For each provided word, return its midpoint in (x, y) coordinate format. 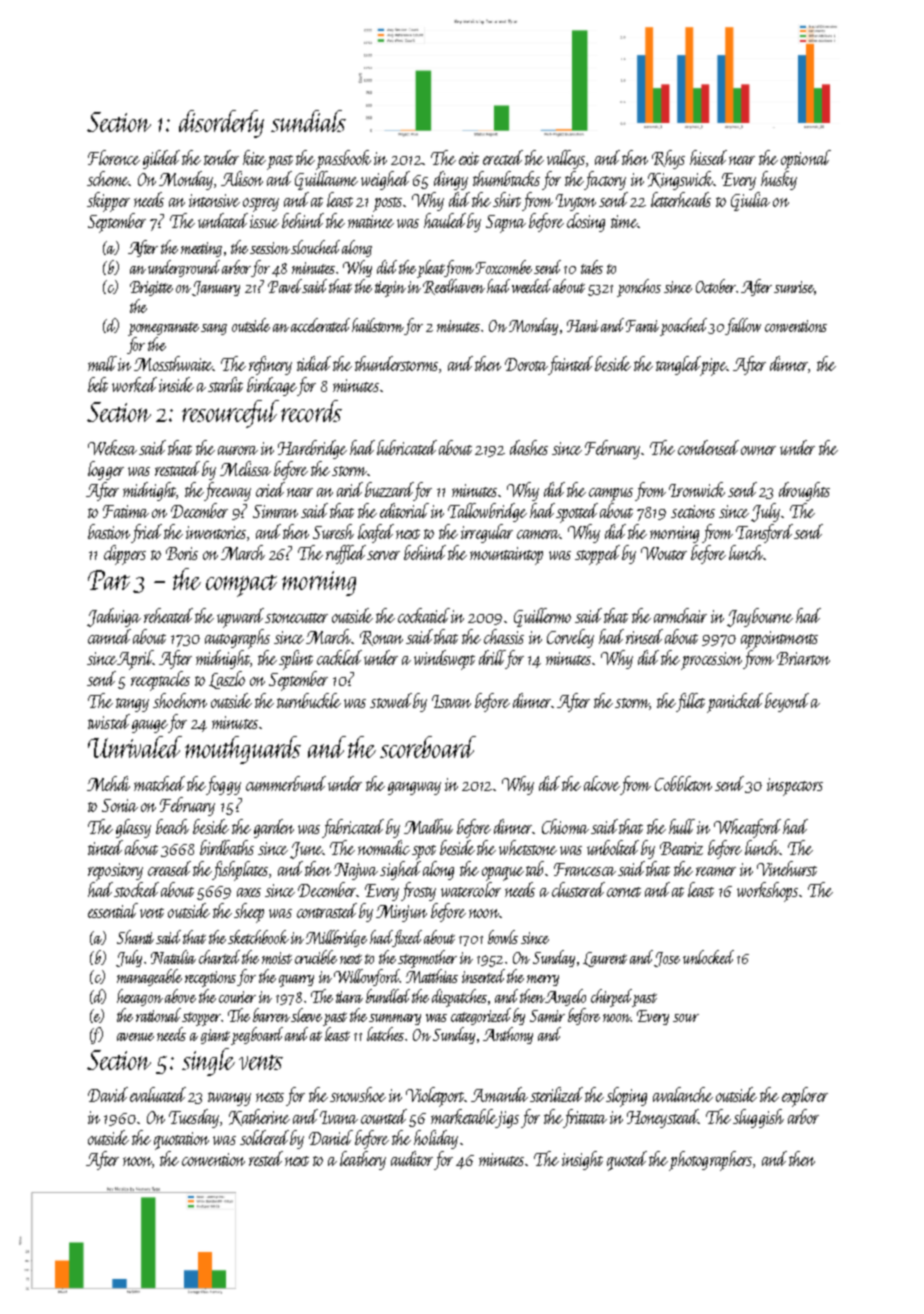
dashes (529, 447)
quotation (181, 1141)
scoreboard (428, 747)
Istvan (451, 701)
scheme (108, 178)
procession (711, 661)
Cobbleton (683, 783)
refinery (270, 365)
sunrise (794, 288)
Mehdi (108, 783)
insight (582, 1160)
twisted (109, 721)
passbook (343, 160)
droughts (804, 491)
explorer (805, 1097)
